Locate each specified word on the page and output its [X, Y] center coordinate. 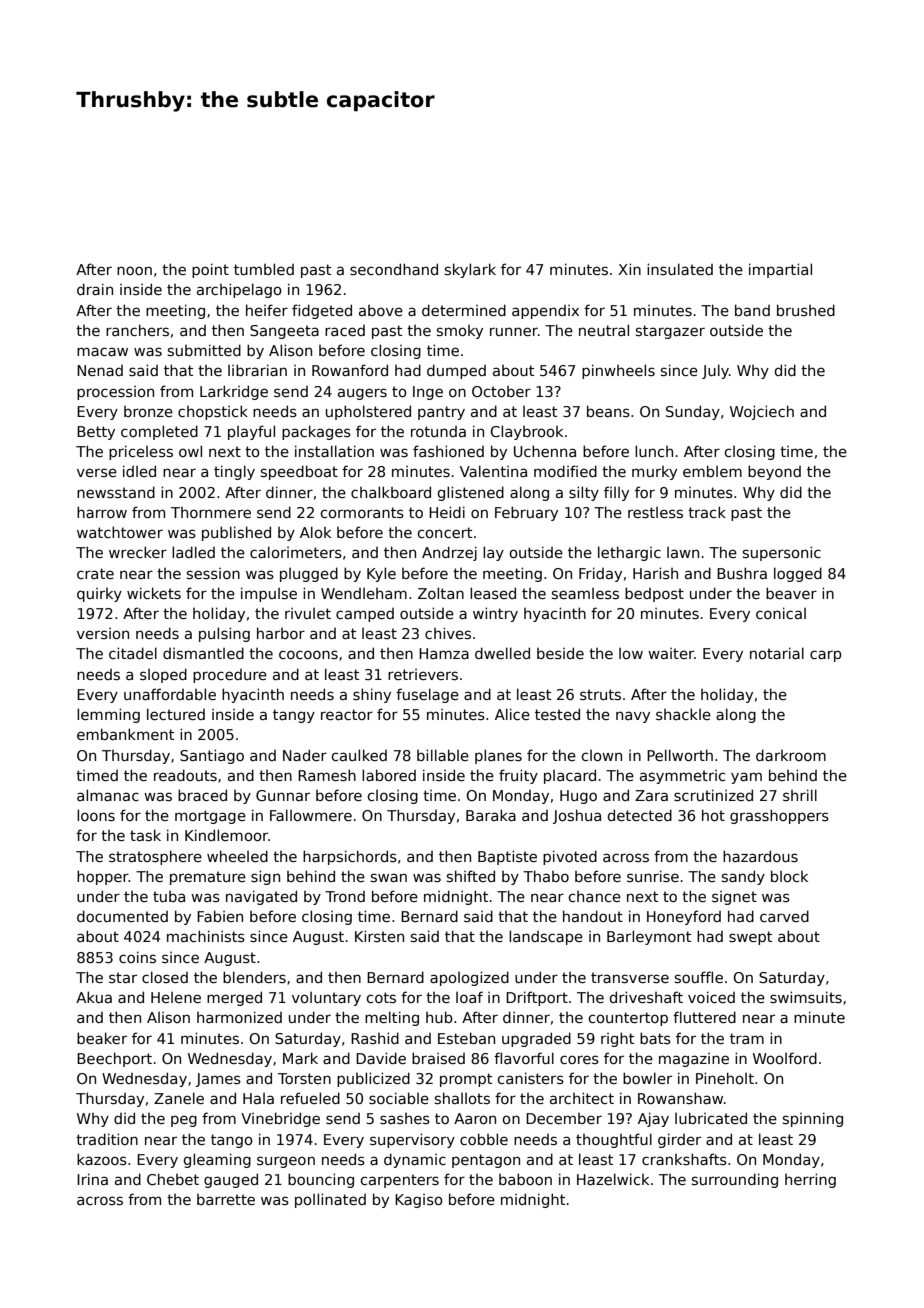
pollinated [330, 1200]
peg [184, 1121]
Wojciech [762, 412]
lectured [176, 714]
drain [95, 289]
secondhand [394, 269]
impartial [780, 270]
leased [493, 593]
